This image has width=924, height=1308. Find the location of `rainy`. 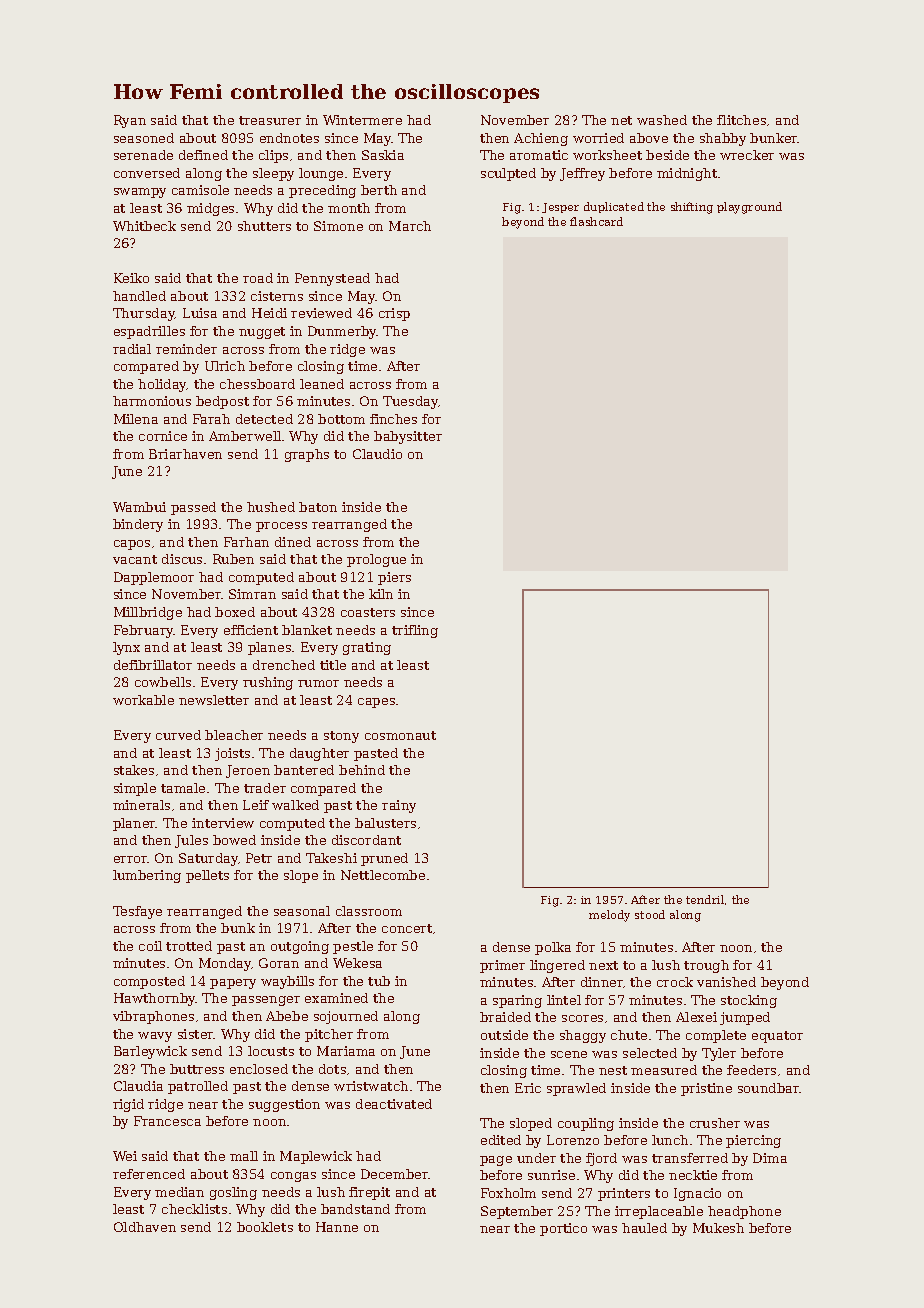

rainy is located at coordinates (399, 806).
